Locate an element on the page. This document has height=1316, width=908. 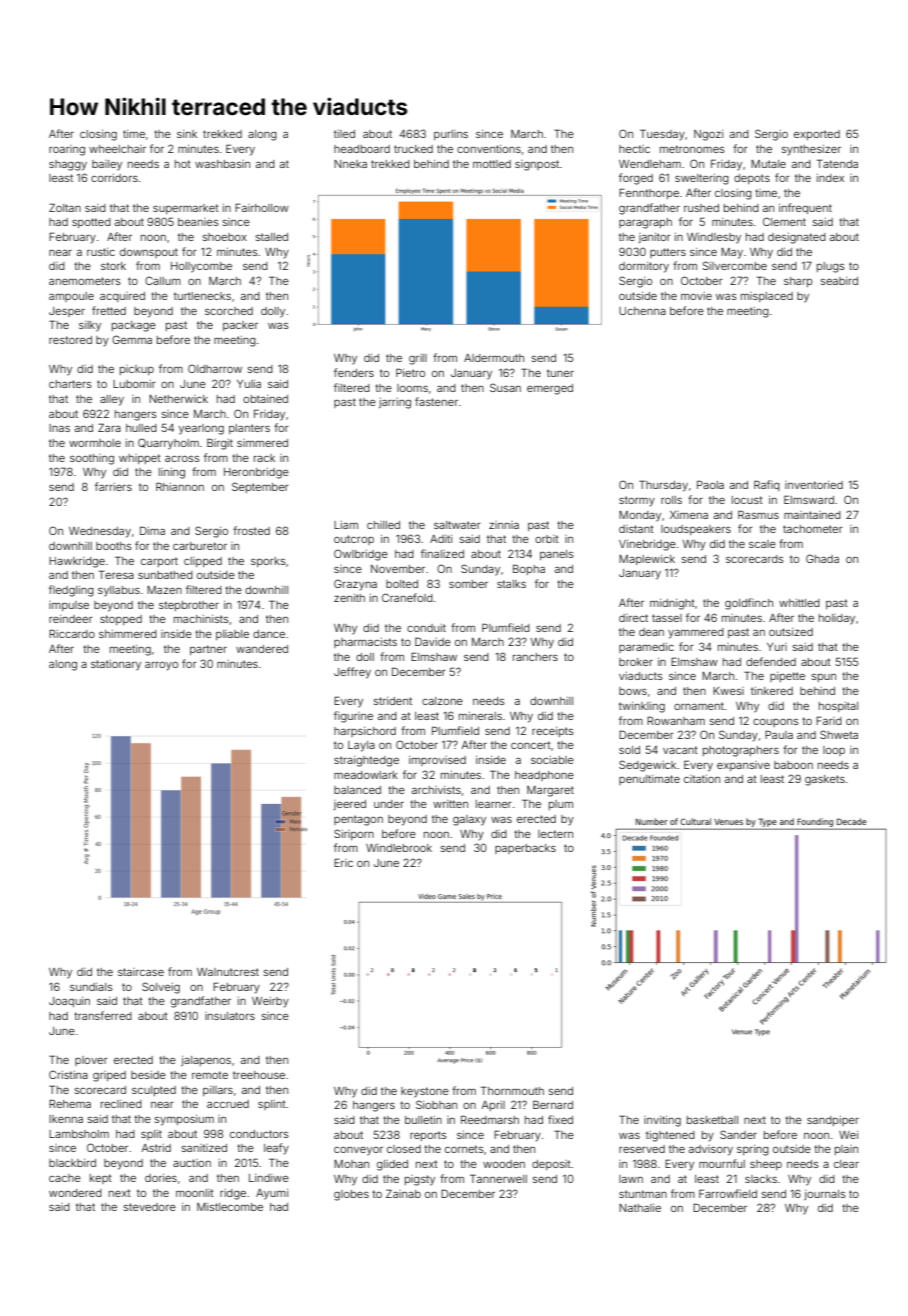
sink is located at coordinates (187, 134).
